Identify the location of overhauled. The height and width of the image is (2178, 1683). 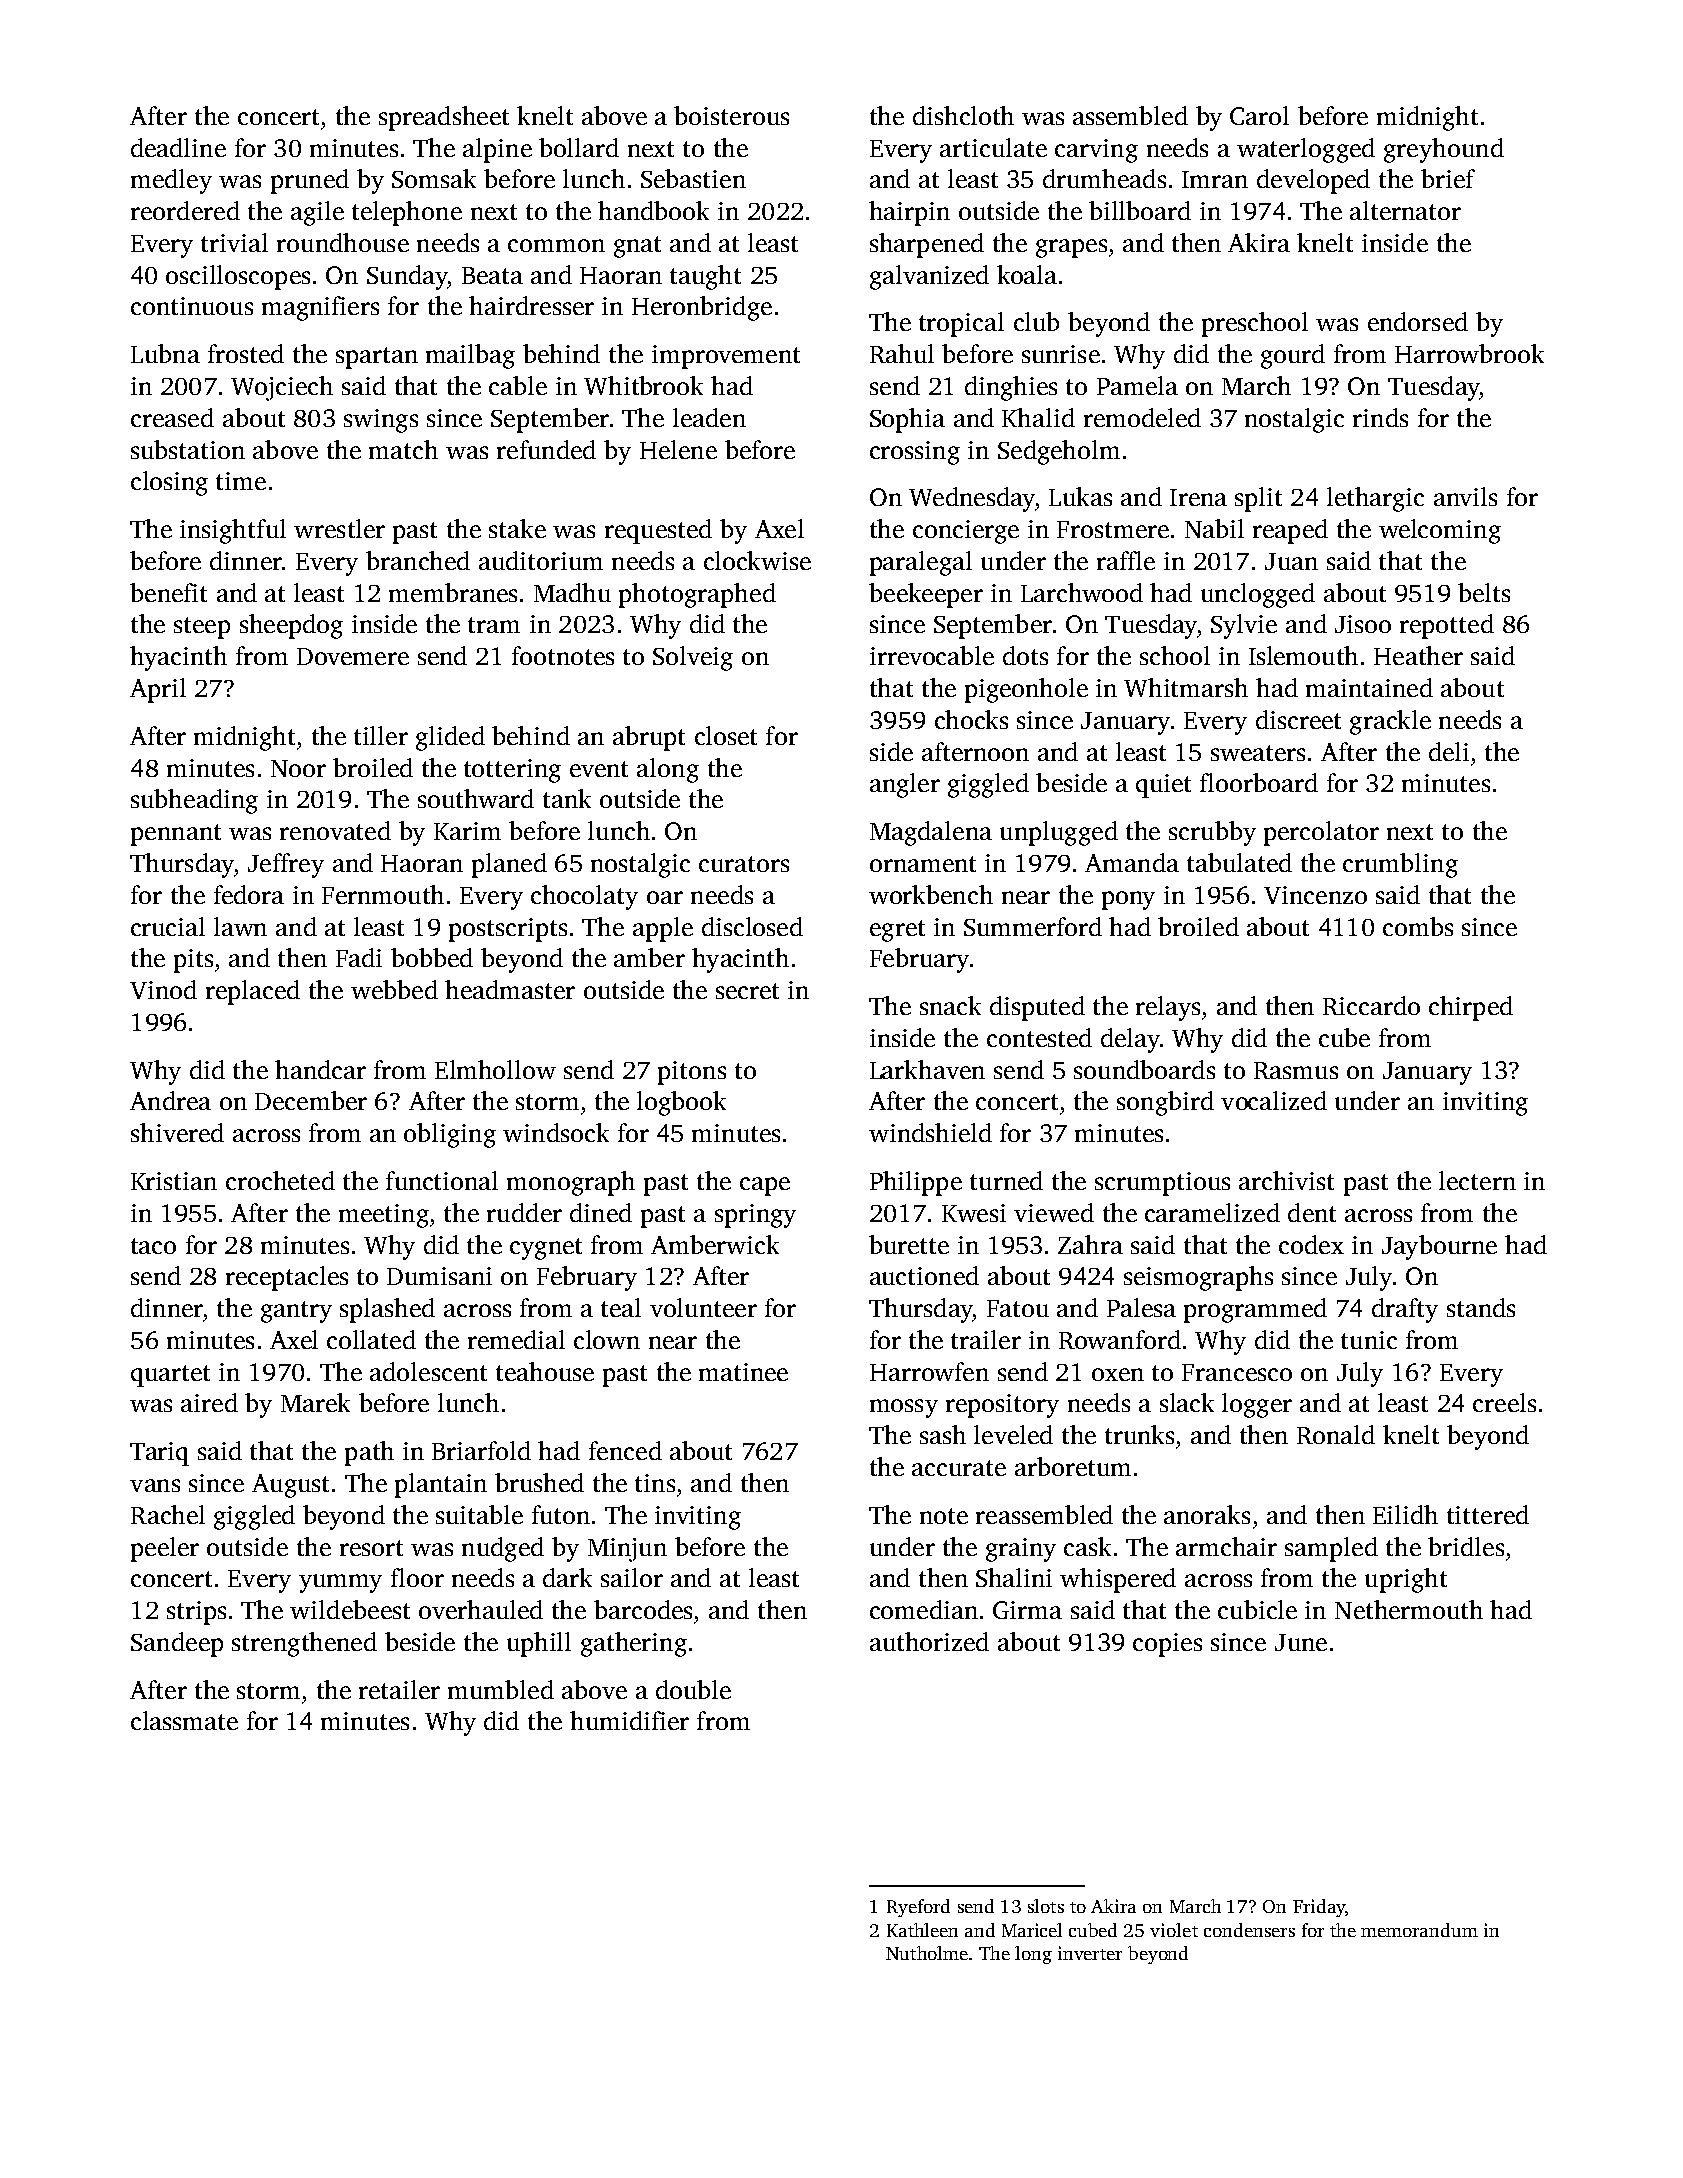
(481, 1609).
